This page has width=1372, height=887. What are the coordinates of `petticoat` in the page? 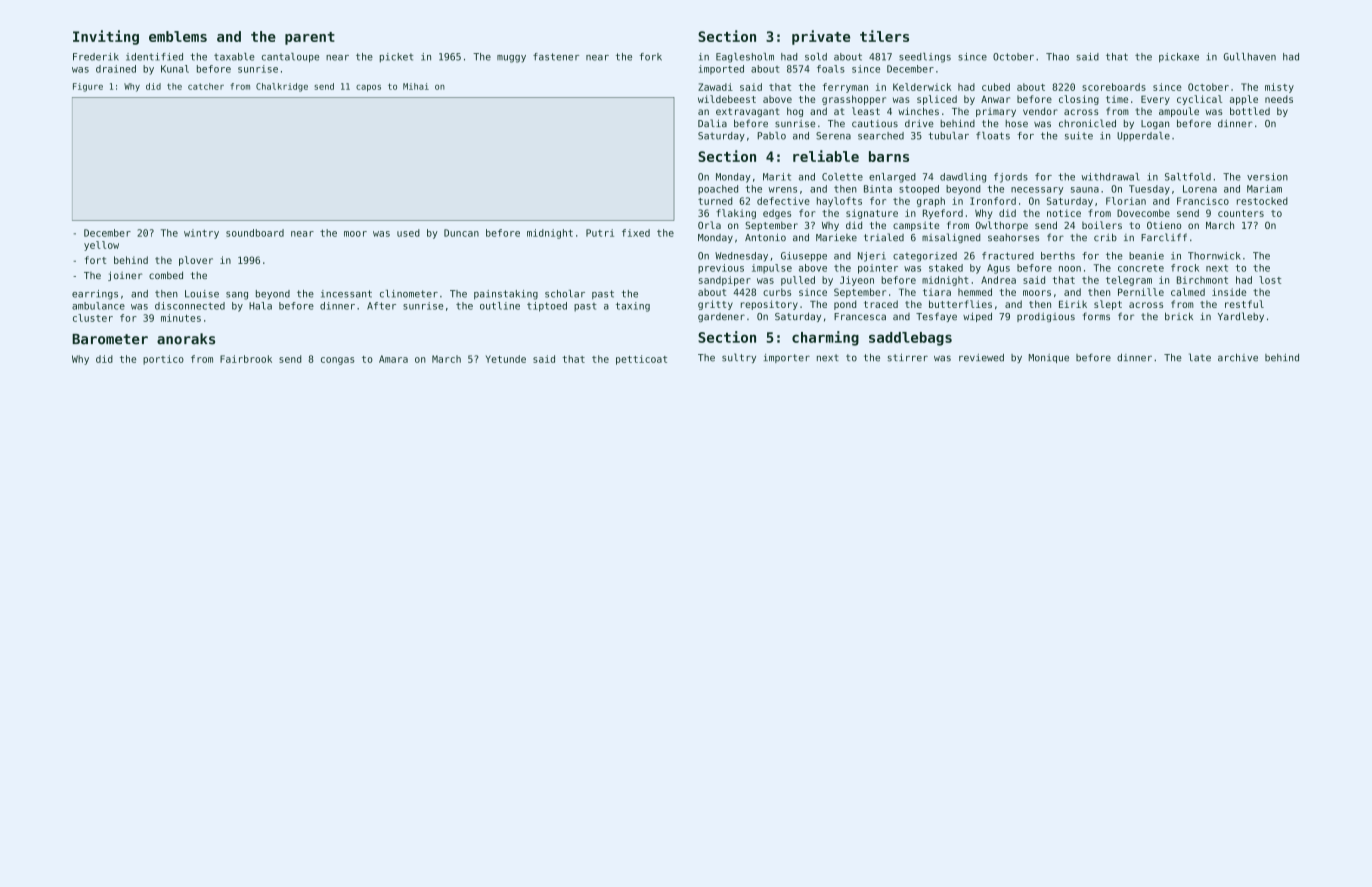 It's located at (641, 360).
